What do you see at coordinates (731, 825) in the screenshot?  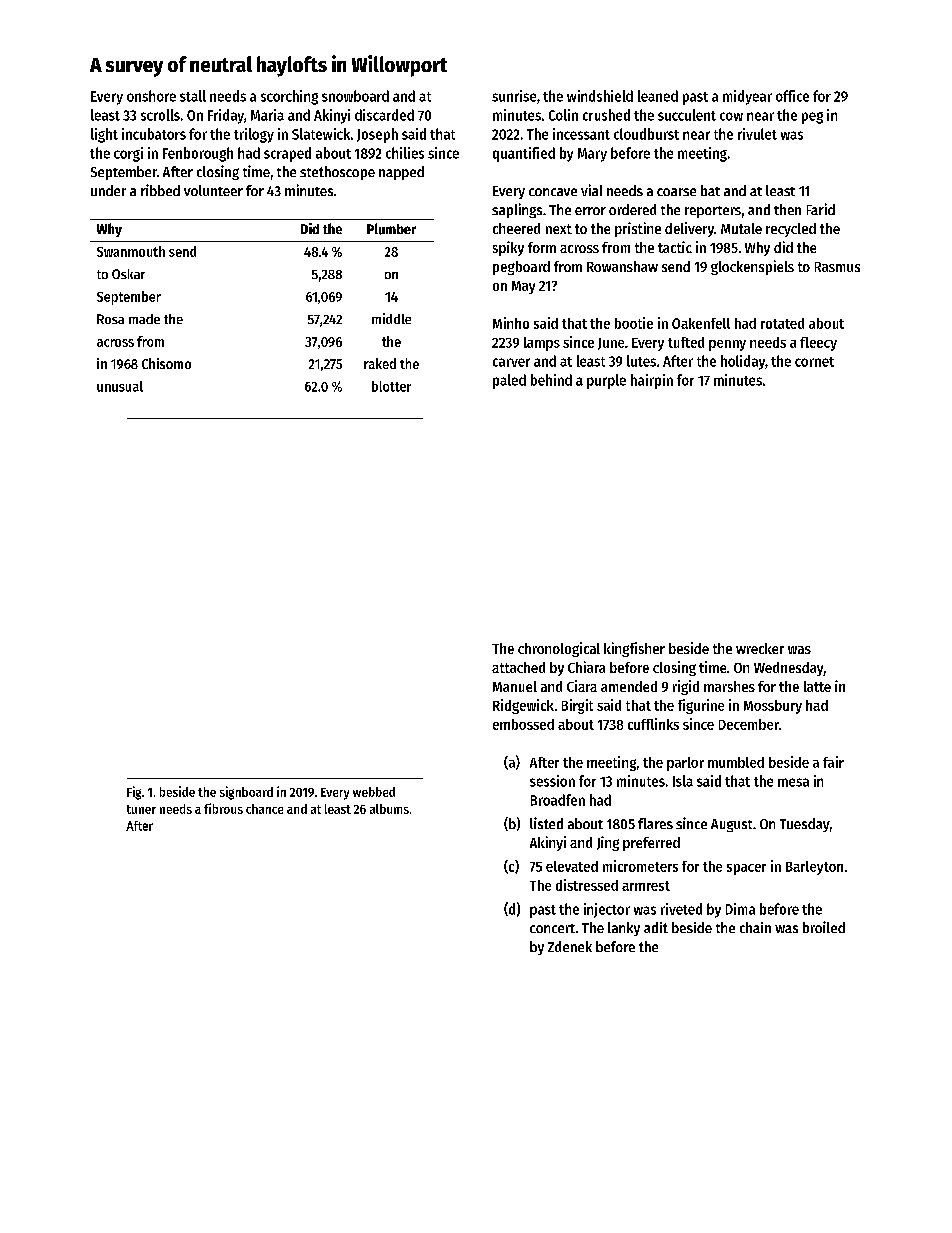 I see `August` at bounding box center [731, 825].
